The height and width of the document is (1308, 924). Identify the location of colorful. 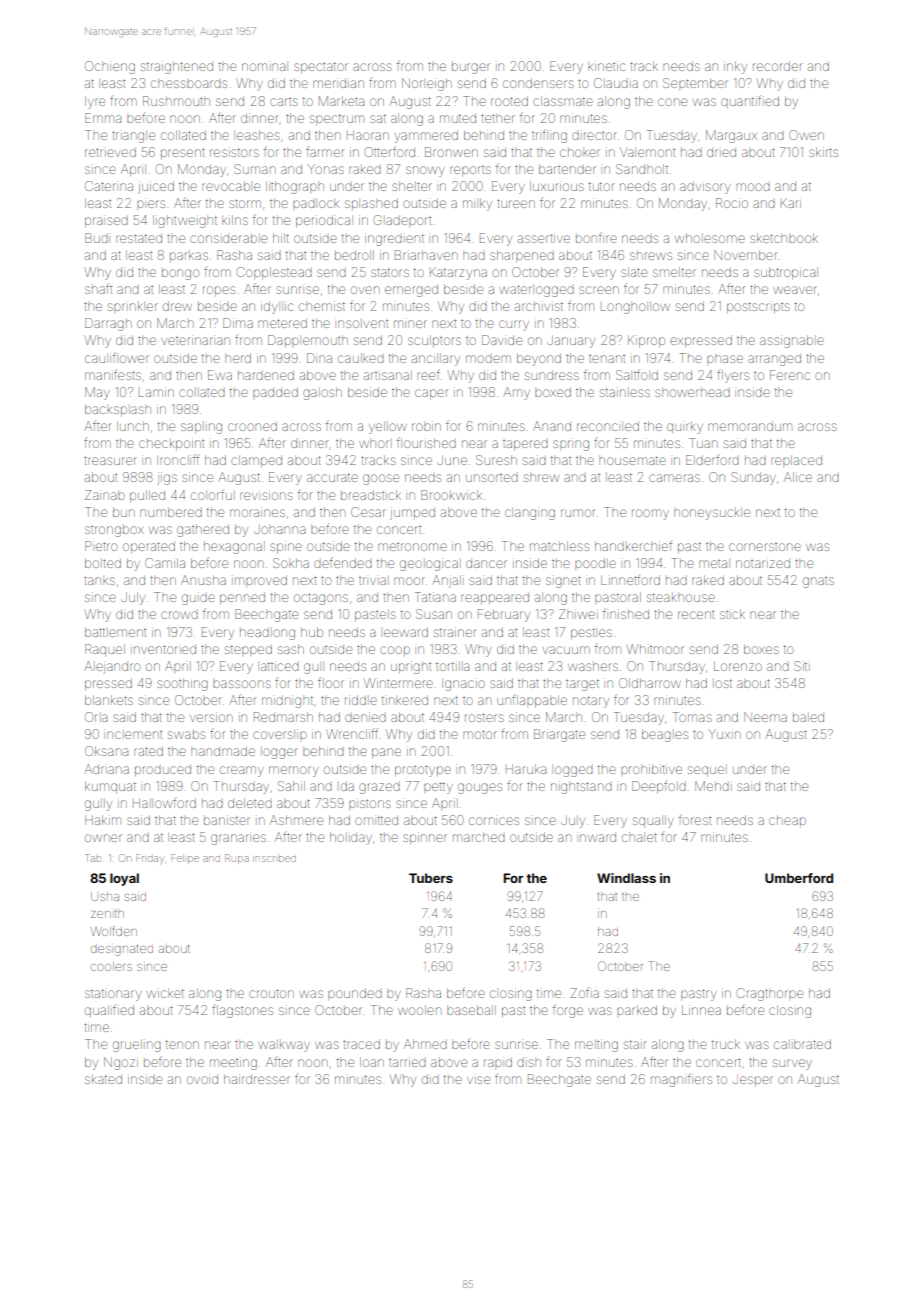
(211, 494).
